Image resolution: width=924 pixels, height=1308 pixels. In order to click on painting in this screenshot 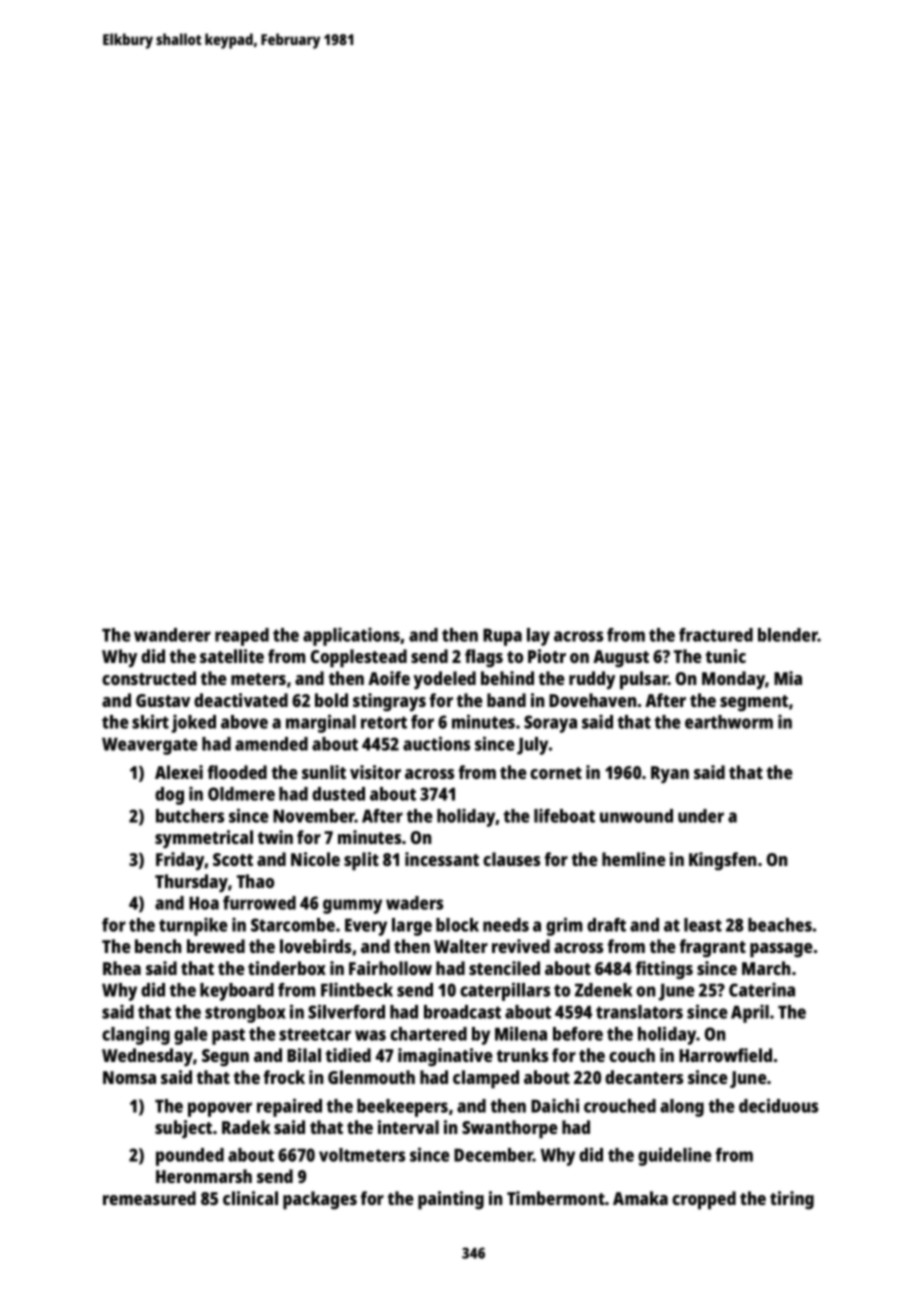, I will do `click(451, 1200)`.
